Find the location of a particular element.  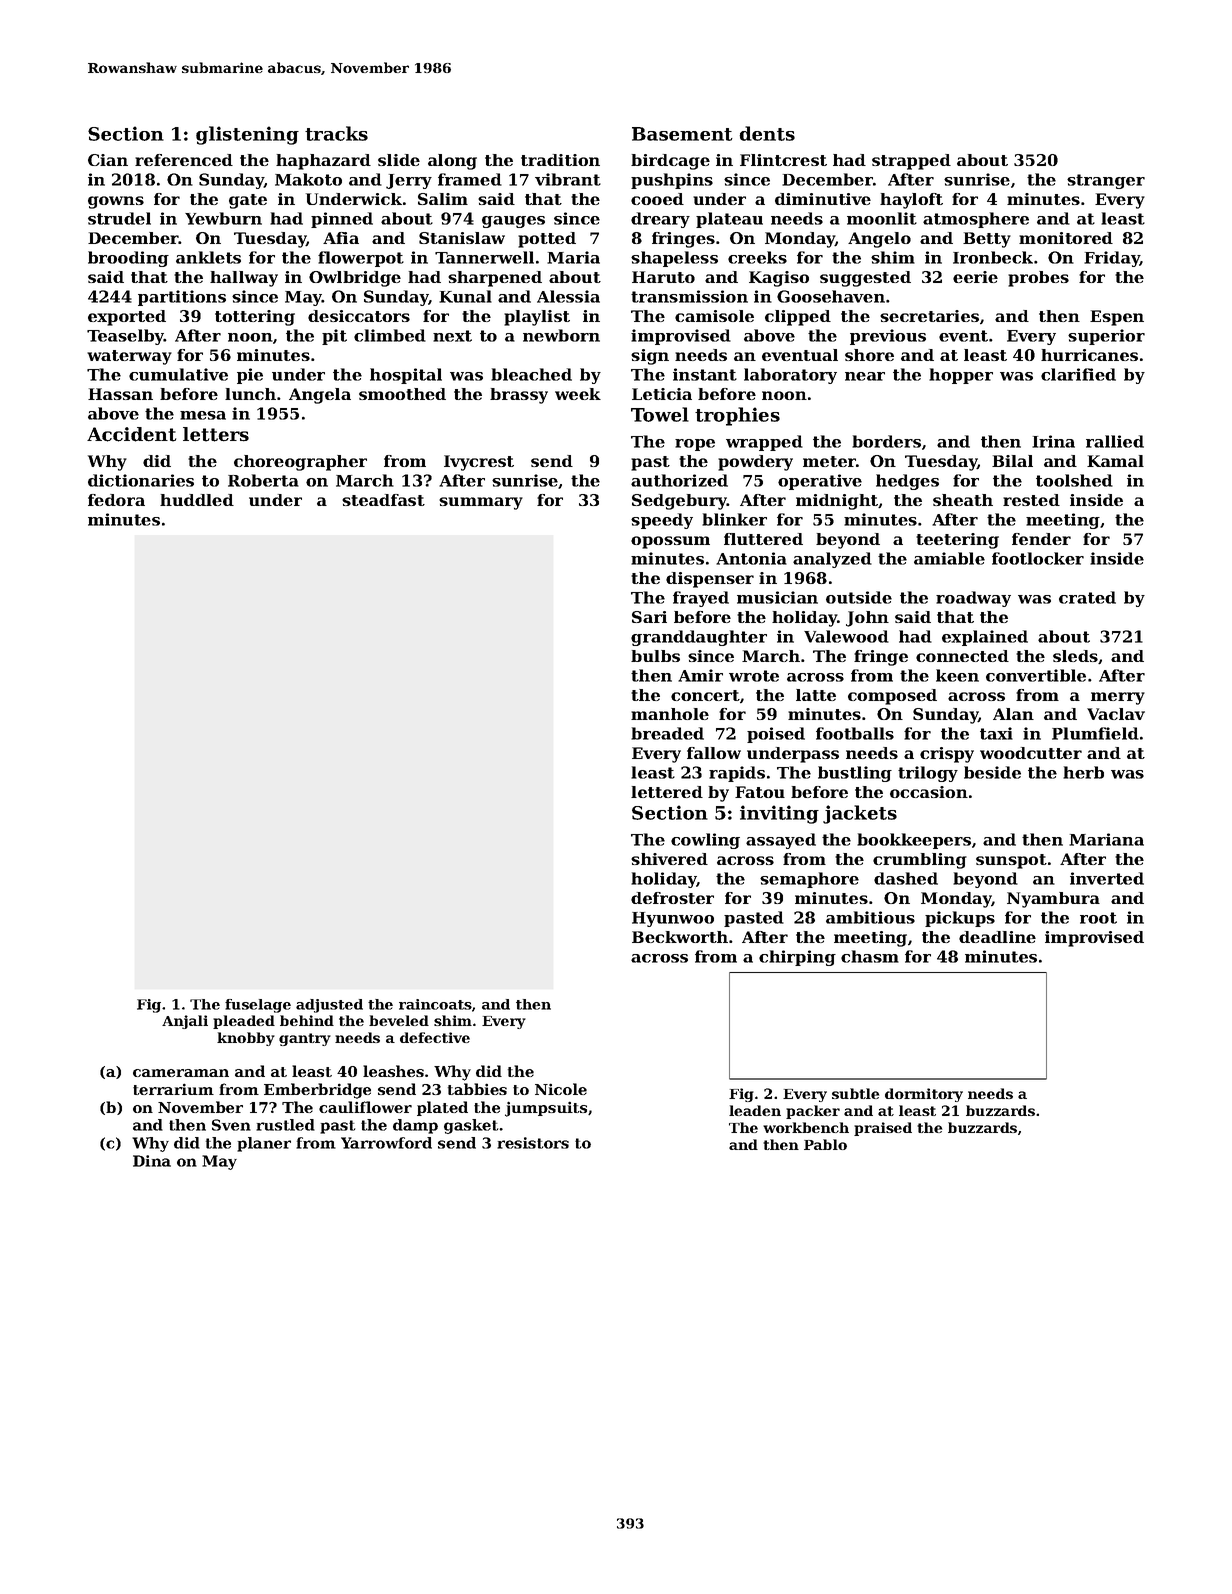

Beckworth is located at coordinates (680, 937).
